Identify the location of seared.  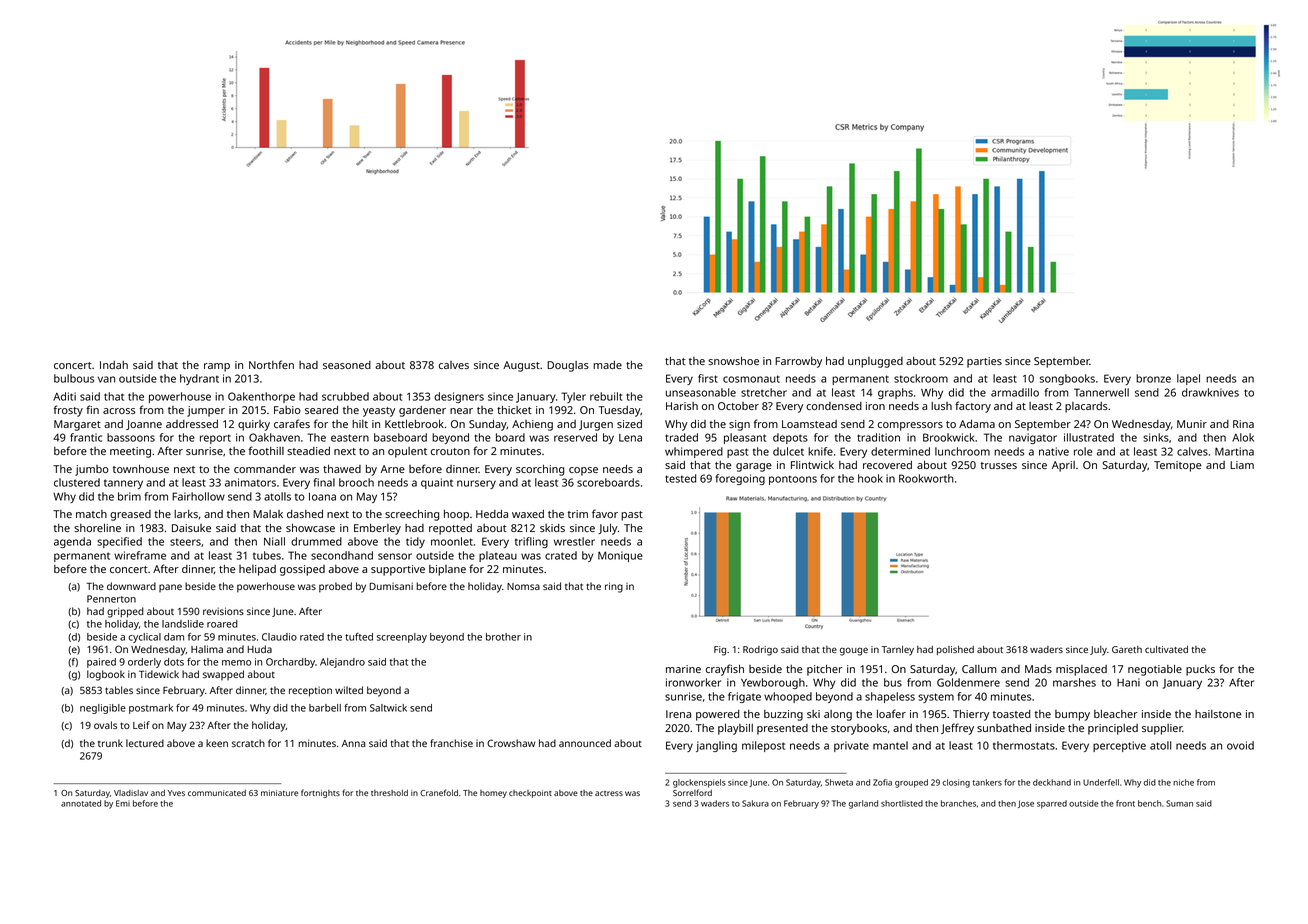
(321, 410).
